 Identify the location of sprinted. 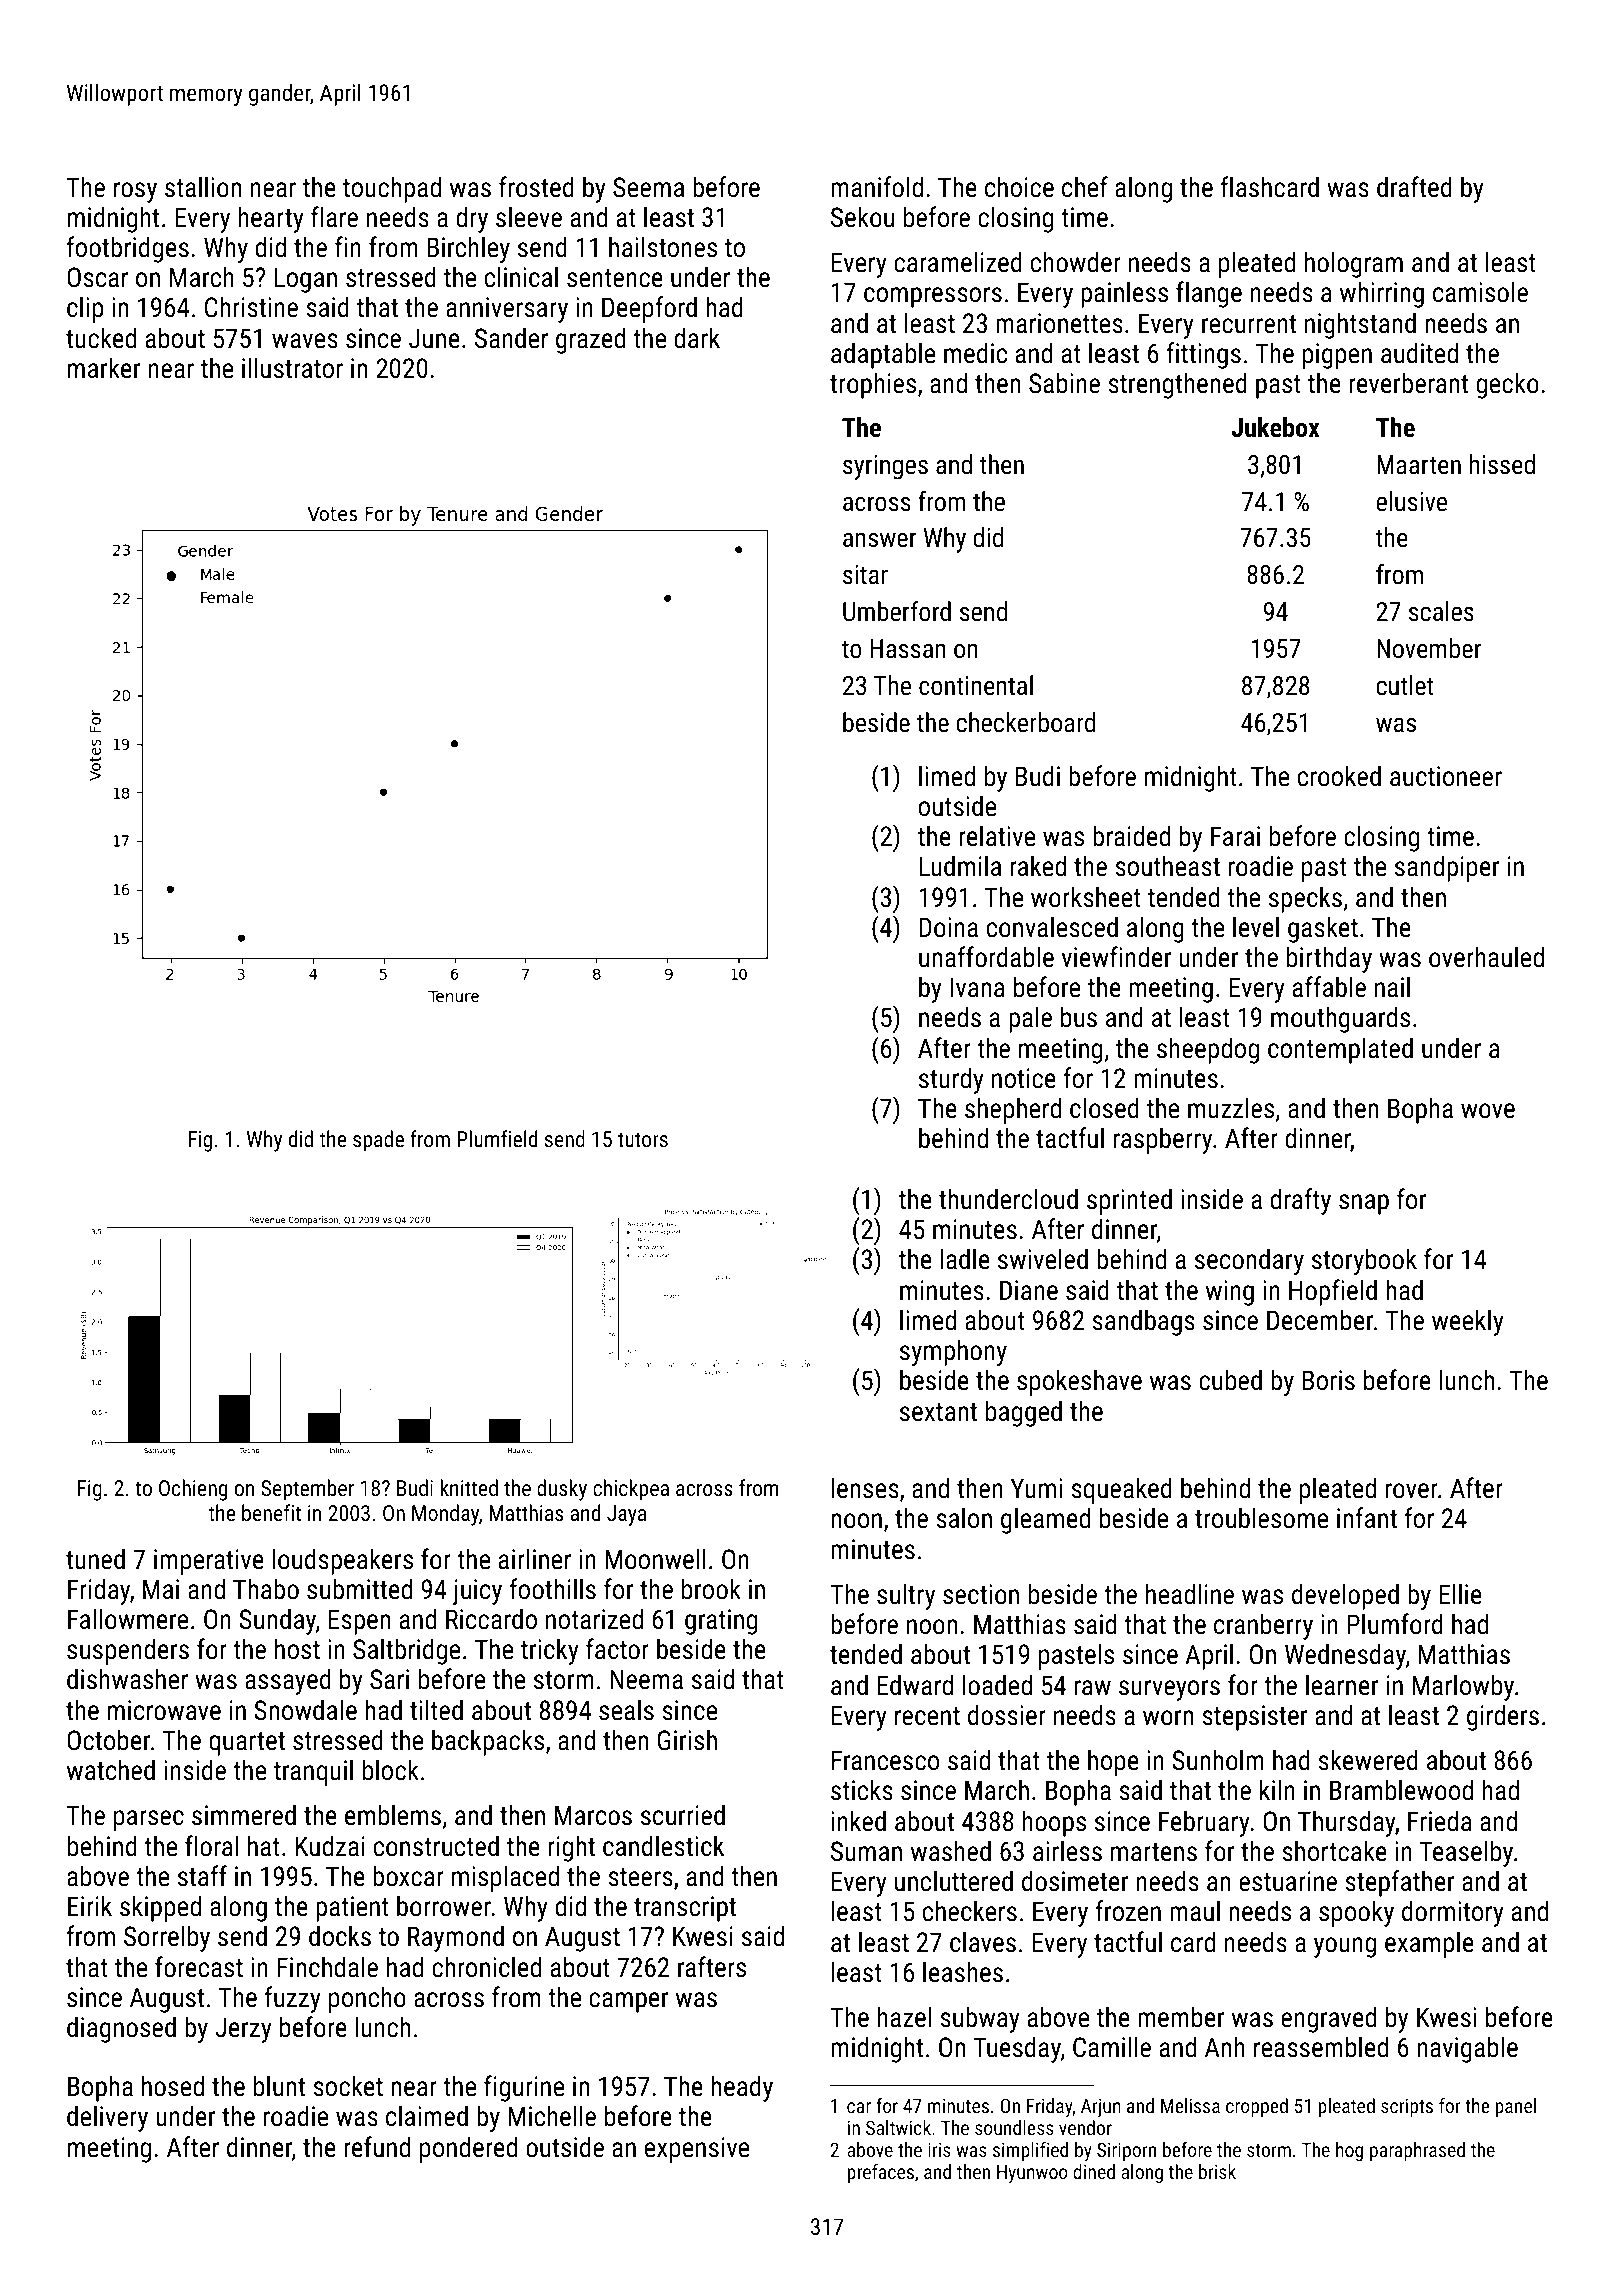
(1129, 1201).
